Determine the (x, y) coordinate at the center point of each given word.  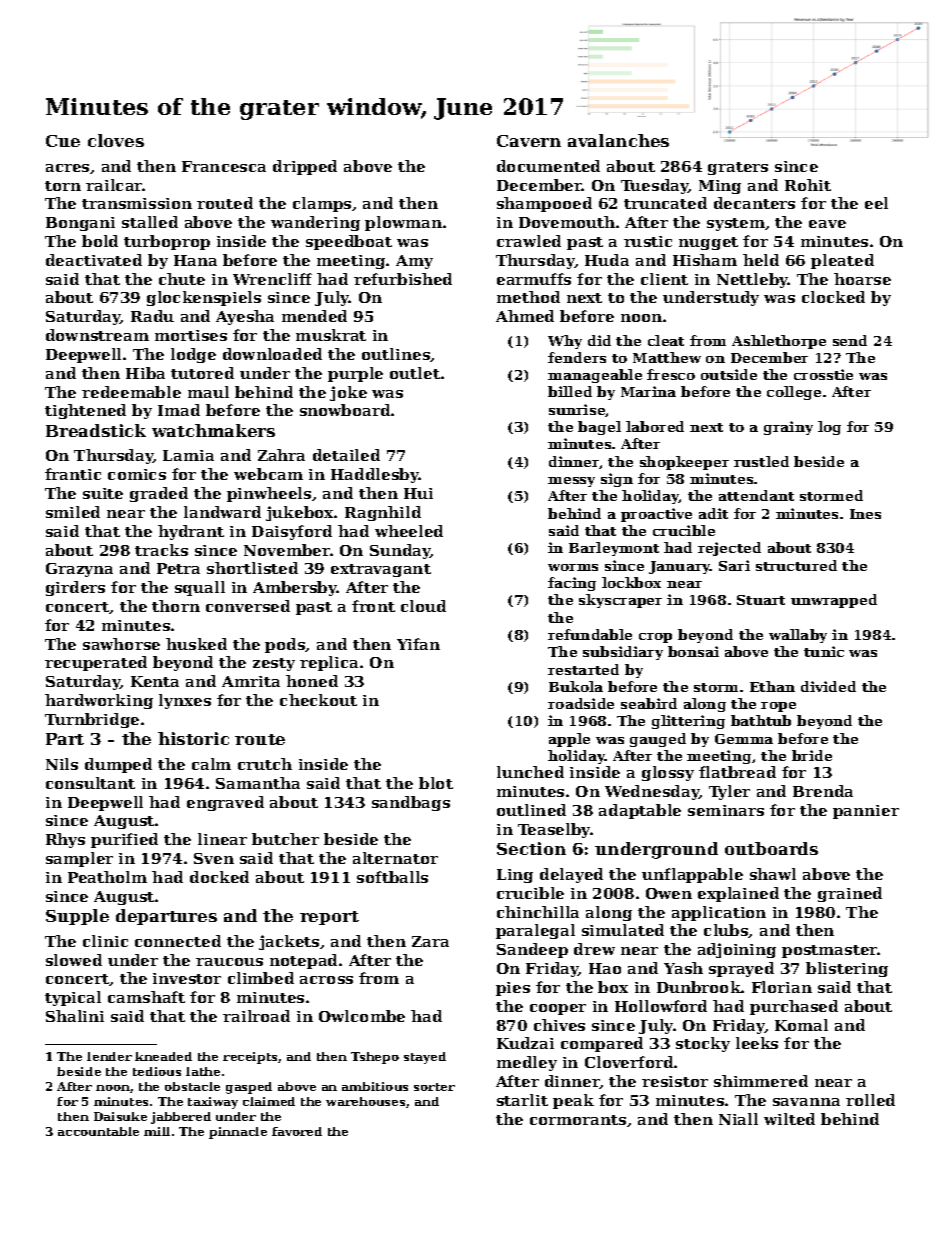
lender (109, 1056)
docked (219, 877)
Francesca (224, 166)
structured (796, 565)
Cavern (529, 141)
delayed (571, 875)
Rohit (808, 185)
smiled (73, 512)
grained (850, 894)
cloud (423, 606)
